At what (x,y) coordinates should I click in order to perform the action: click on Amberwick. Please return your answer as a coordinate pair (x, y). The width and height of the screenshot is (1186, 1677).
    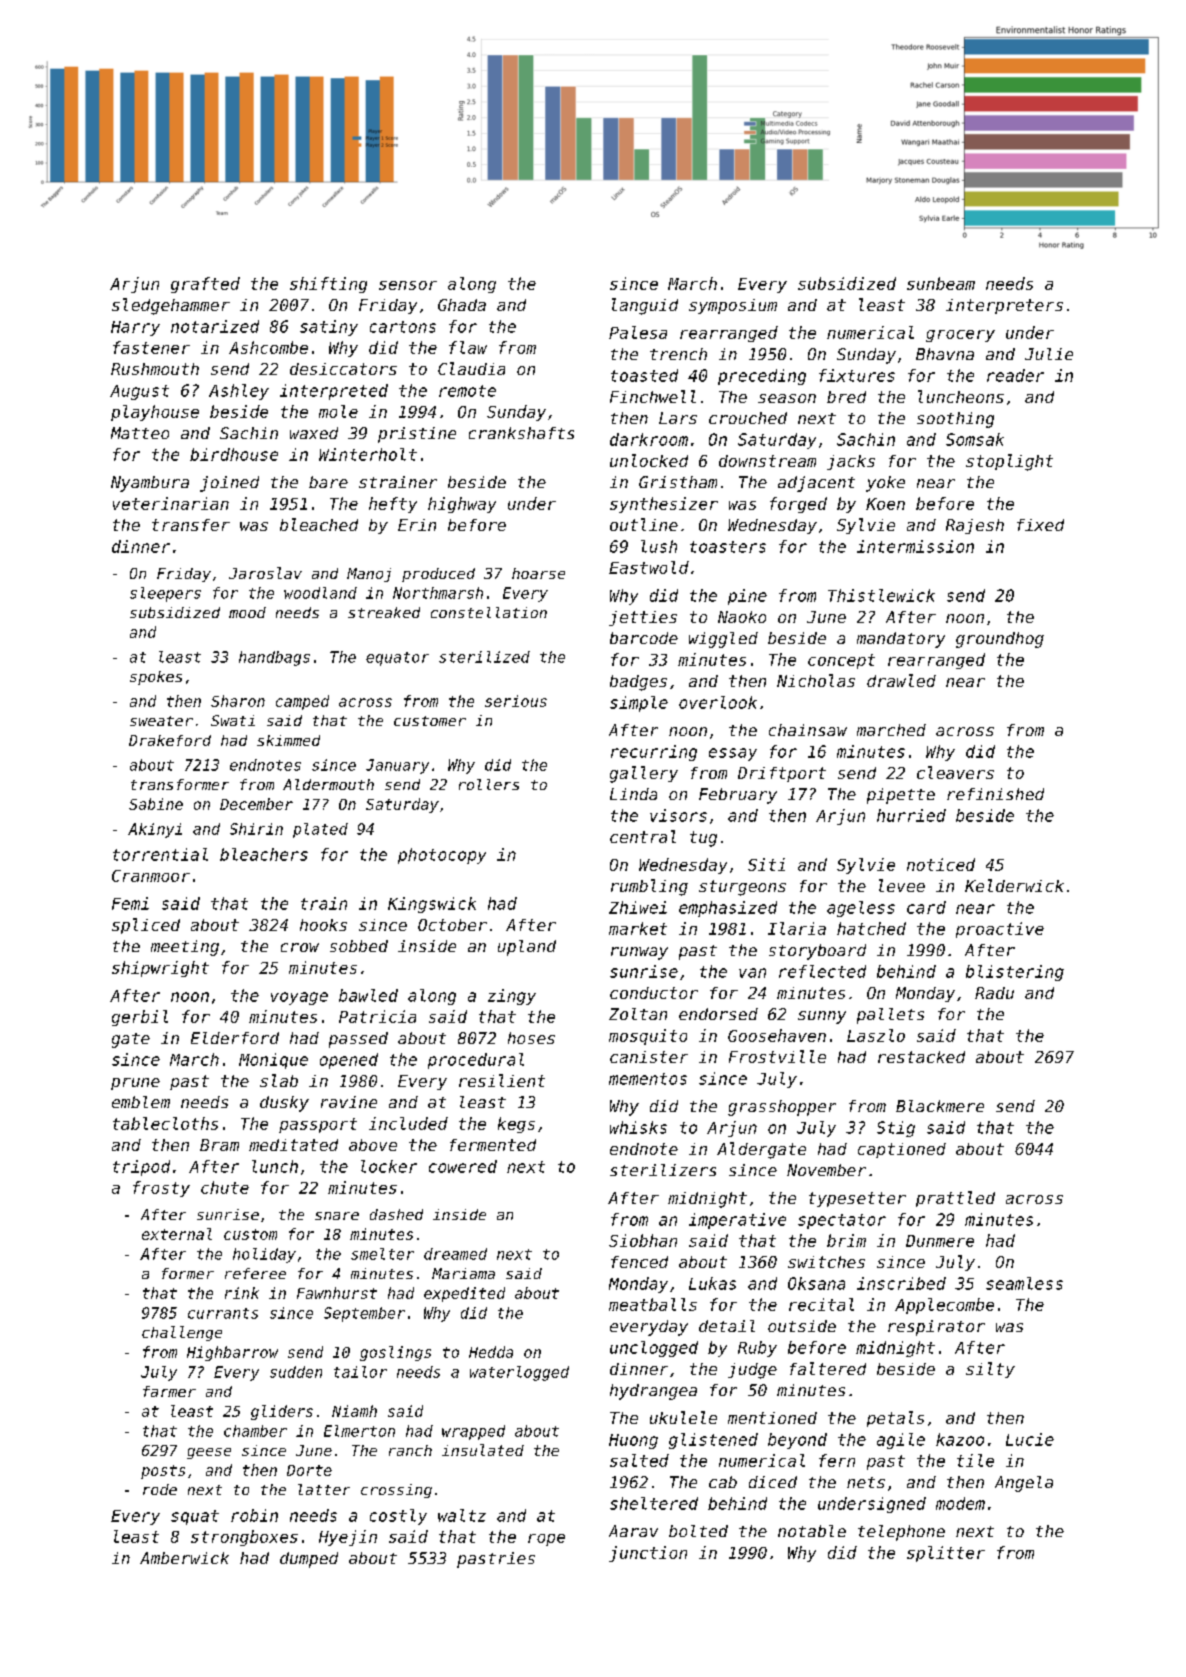
    Looking at the image, I should click on (184, 1558).
